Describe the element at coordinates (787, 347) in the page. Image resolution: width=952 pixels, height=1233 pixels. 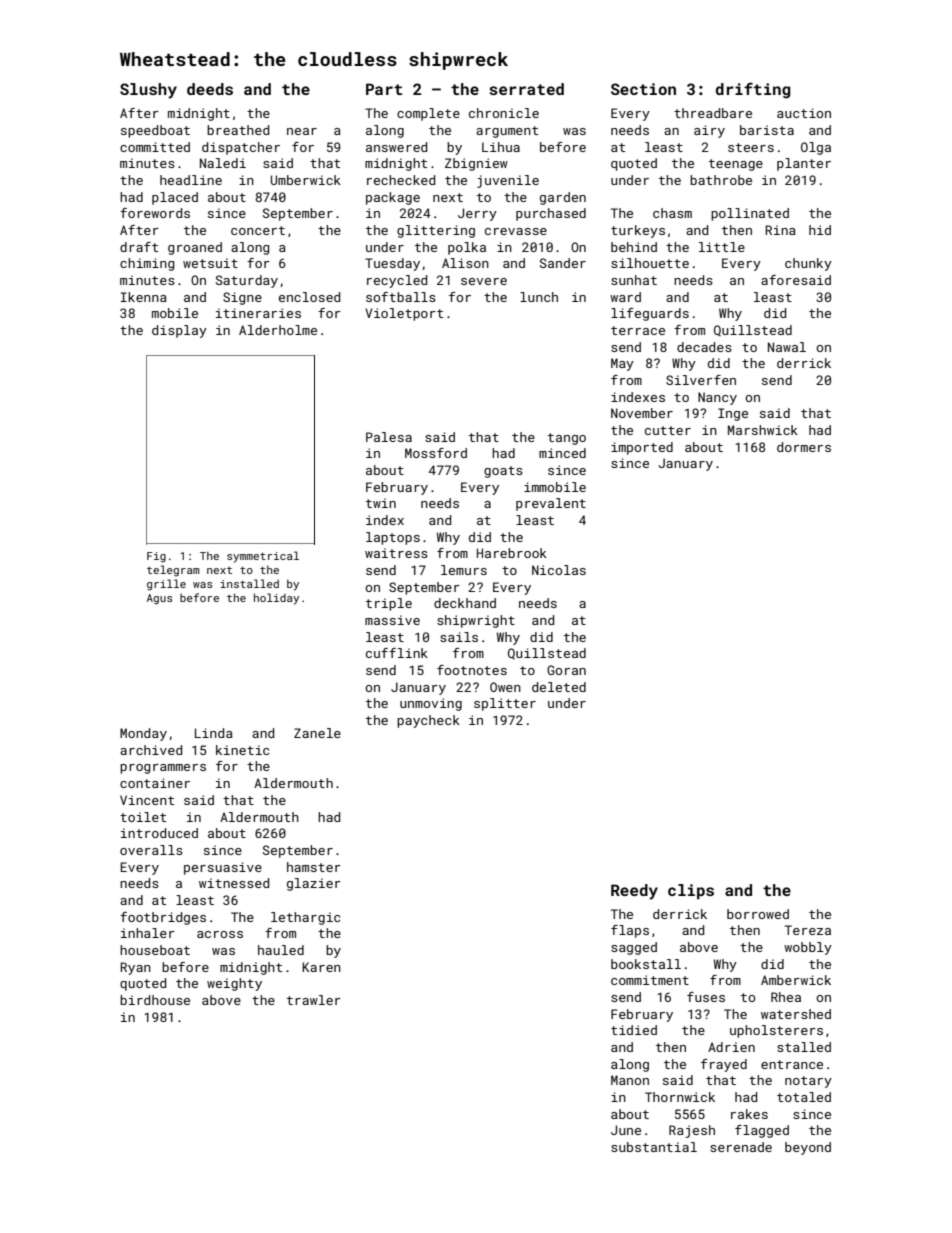
I see `Nawal` at that location.
